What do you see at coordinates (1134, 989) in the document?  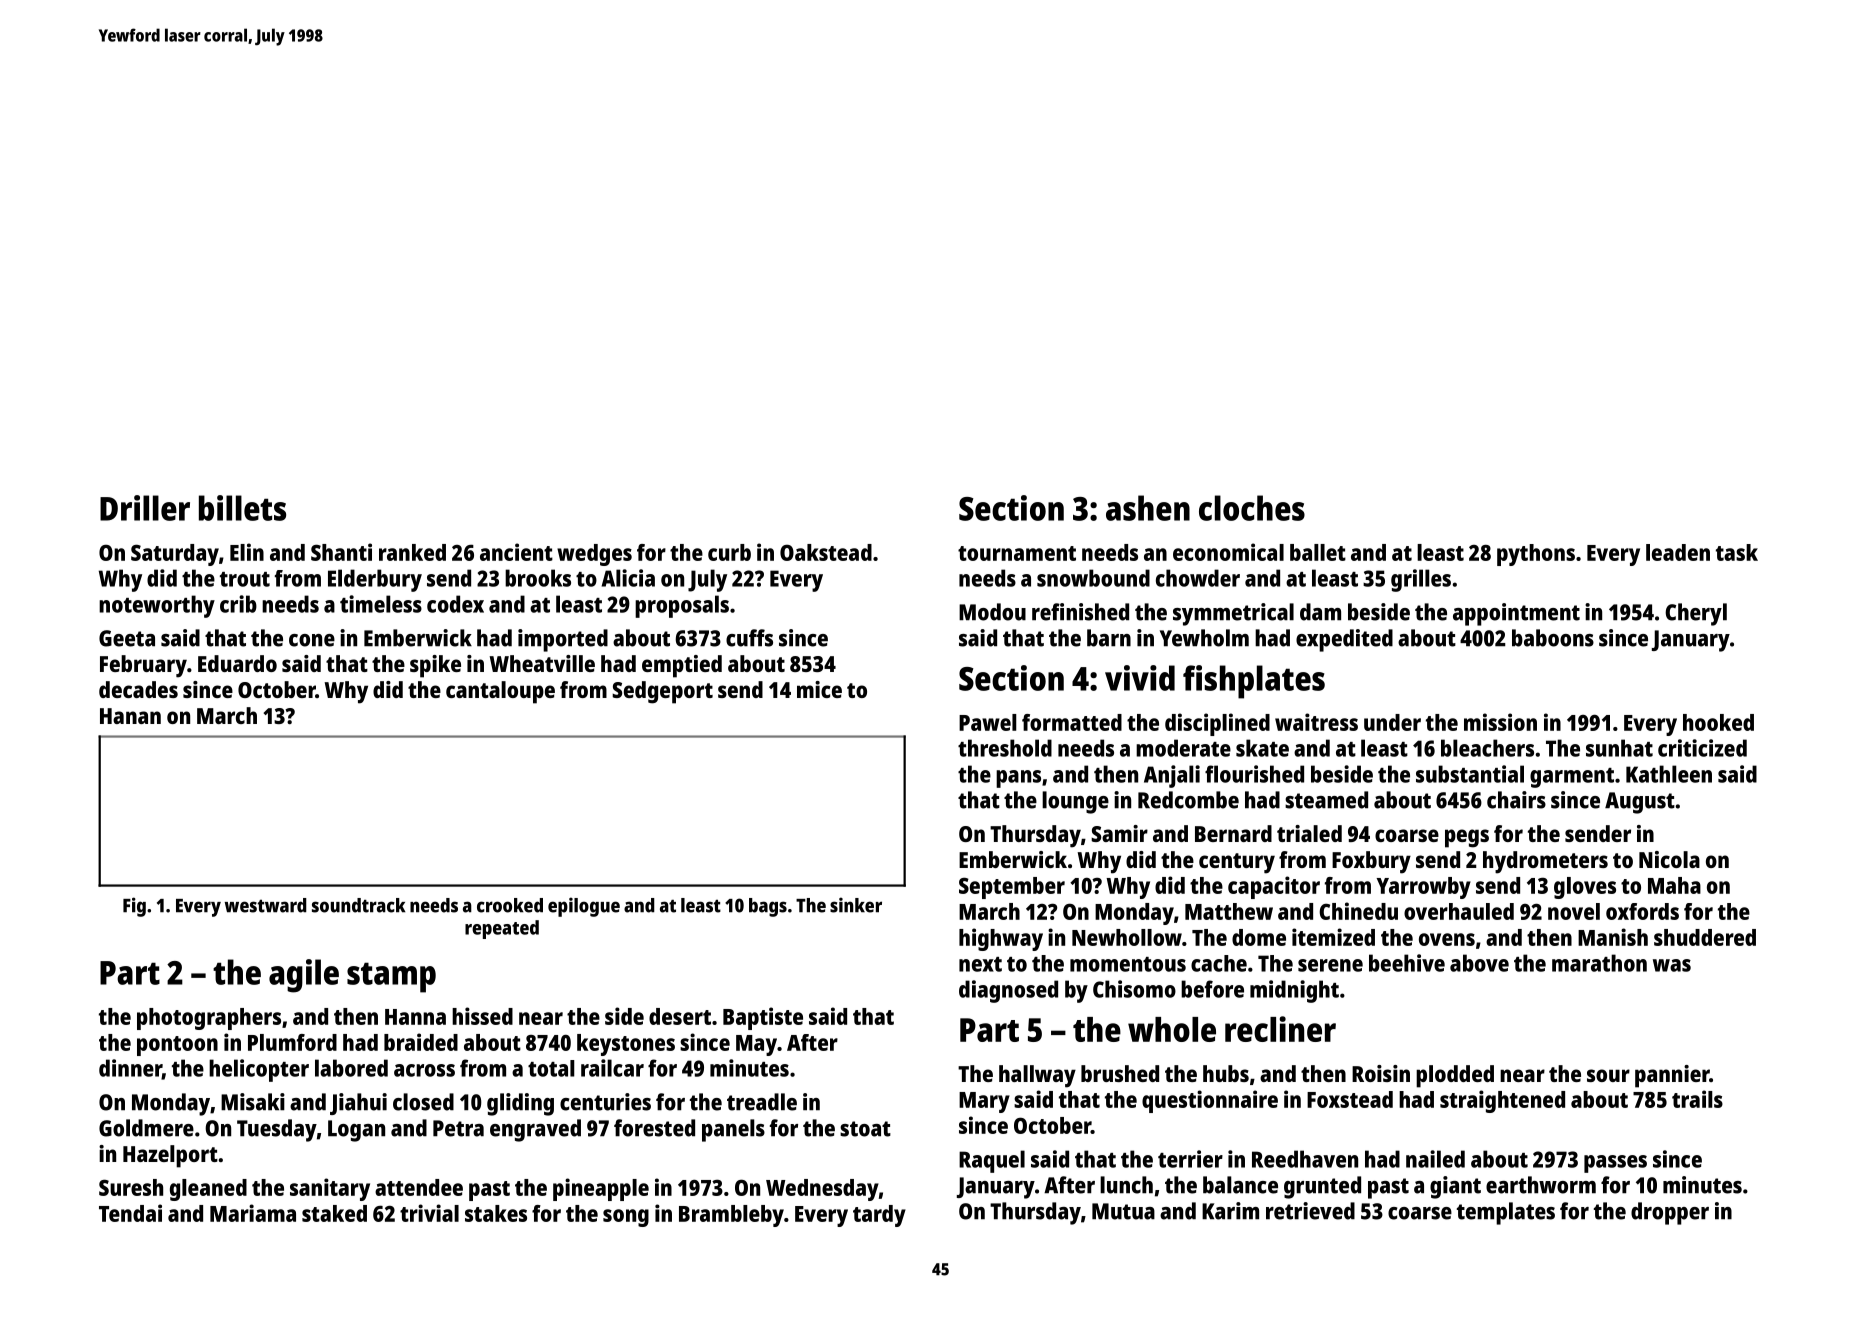 I see `Chisomo` at bounding box center [1134, 989].
